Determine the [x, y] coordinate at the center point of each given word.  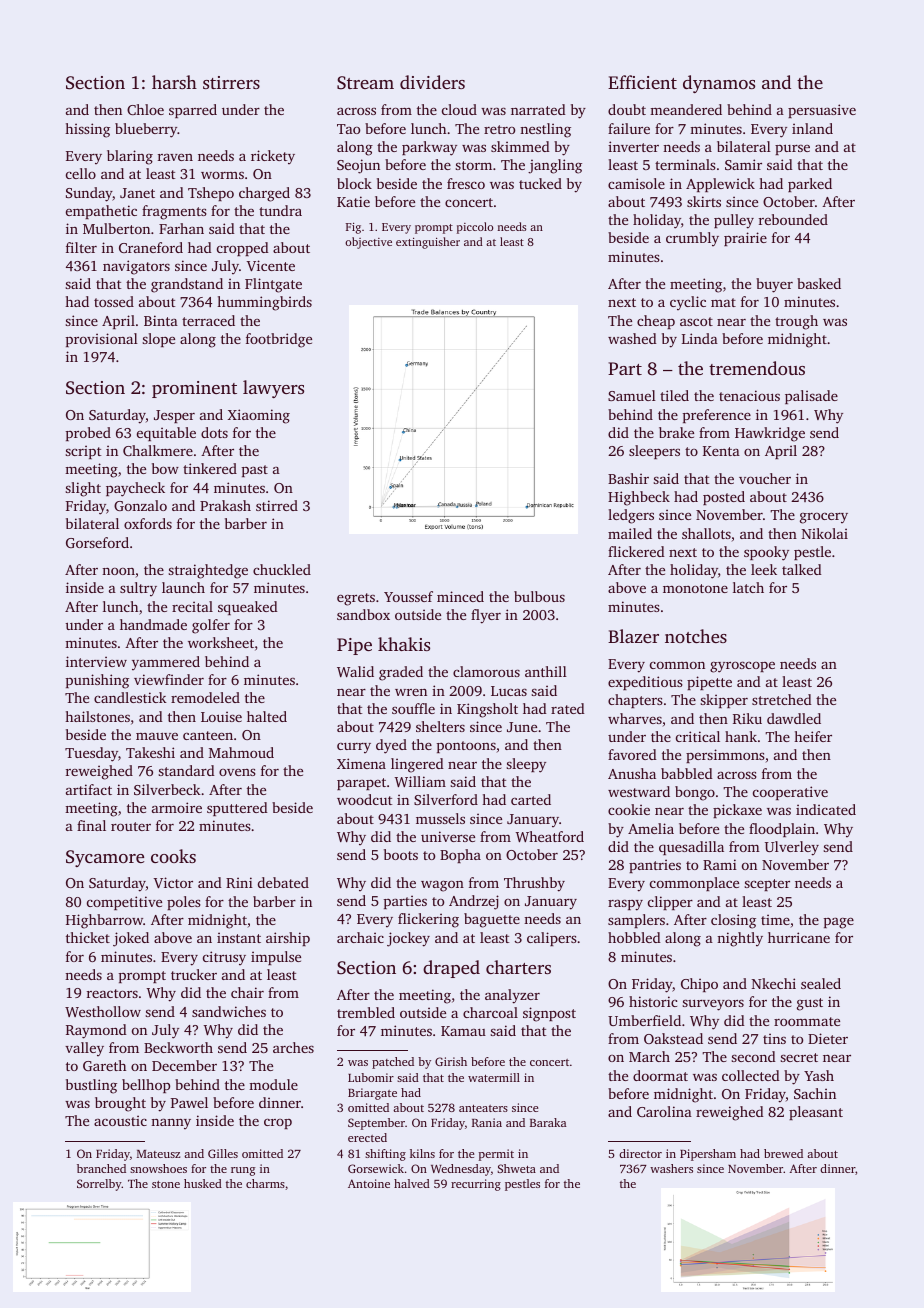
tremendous [757, 368]
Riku [747, 718]
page [839, 923]
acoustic [120, 1120]
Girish [451, 1061]
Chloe [145, 109]
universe [448, 836]
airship [288, 939]
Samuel [632, 395]
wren [411, 692]
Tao [348, 129]
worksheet [221, 642]
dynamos [719, 84]
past [255, 471]
